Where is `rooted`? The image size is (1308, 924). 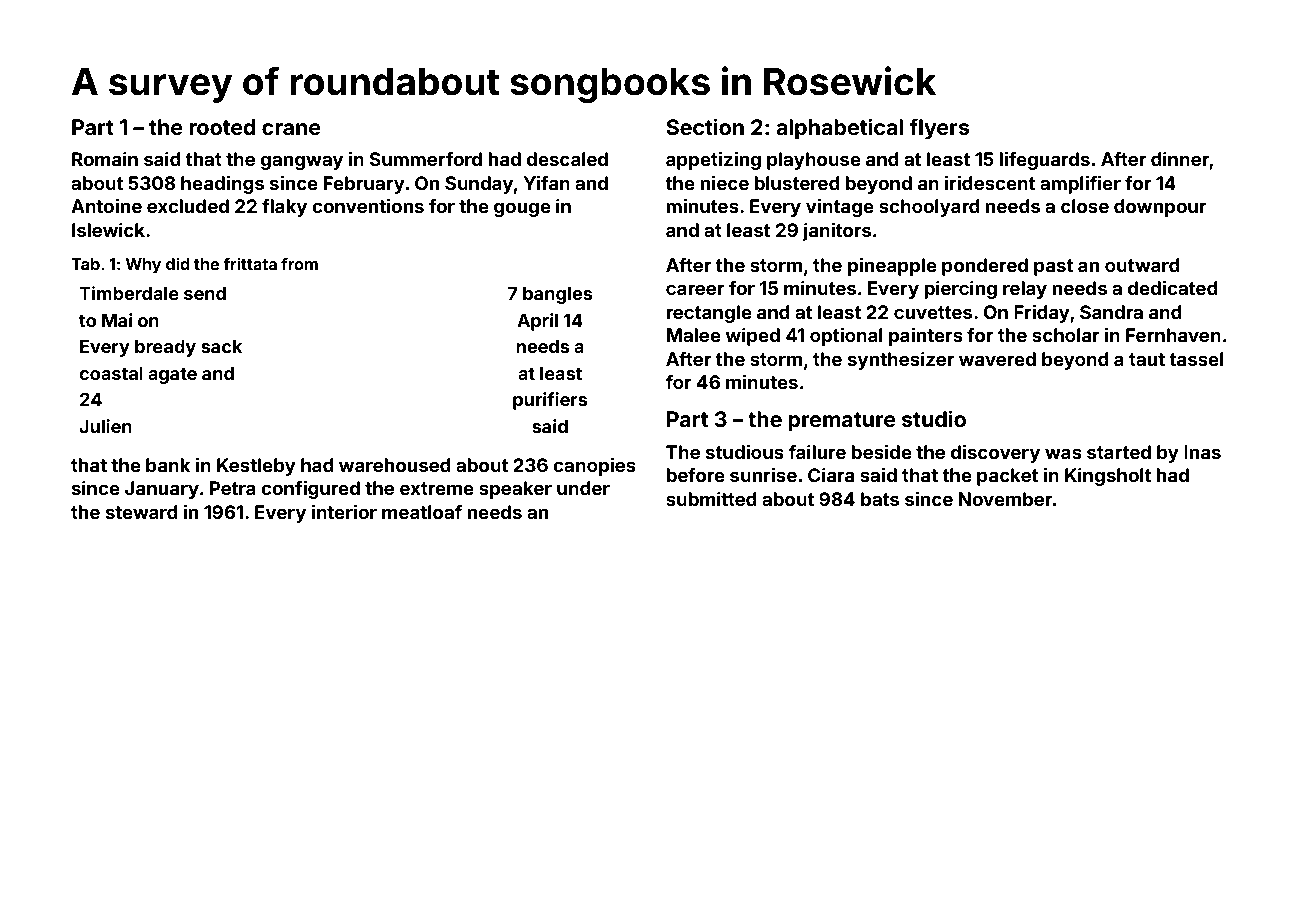 rooted is located at coordinates (222, 127).
